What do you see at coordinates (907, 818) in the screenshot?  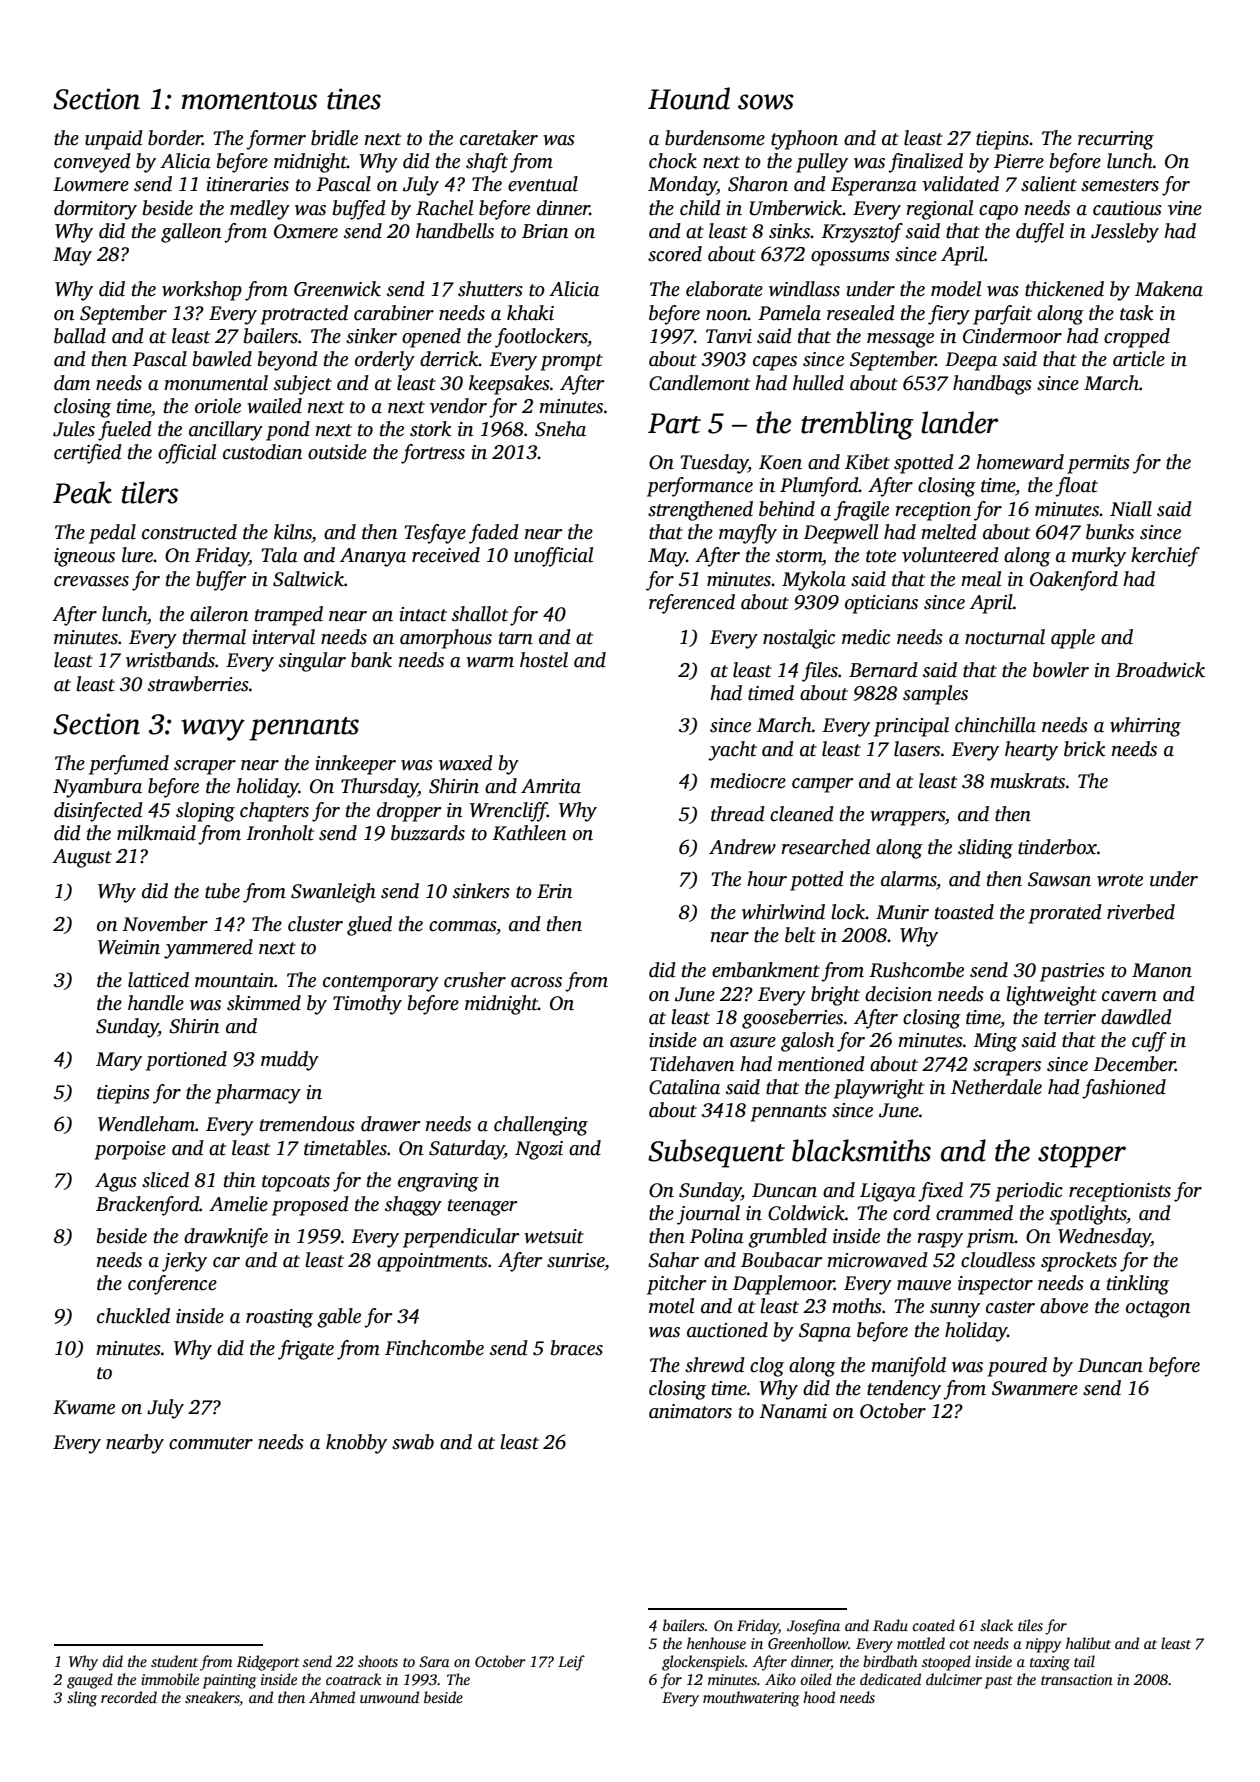 I see `wrappers` at bounding box center [907, 818].
